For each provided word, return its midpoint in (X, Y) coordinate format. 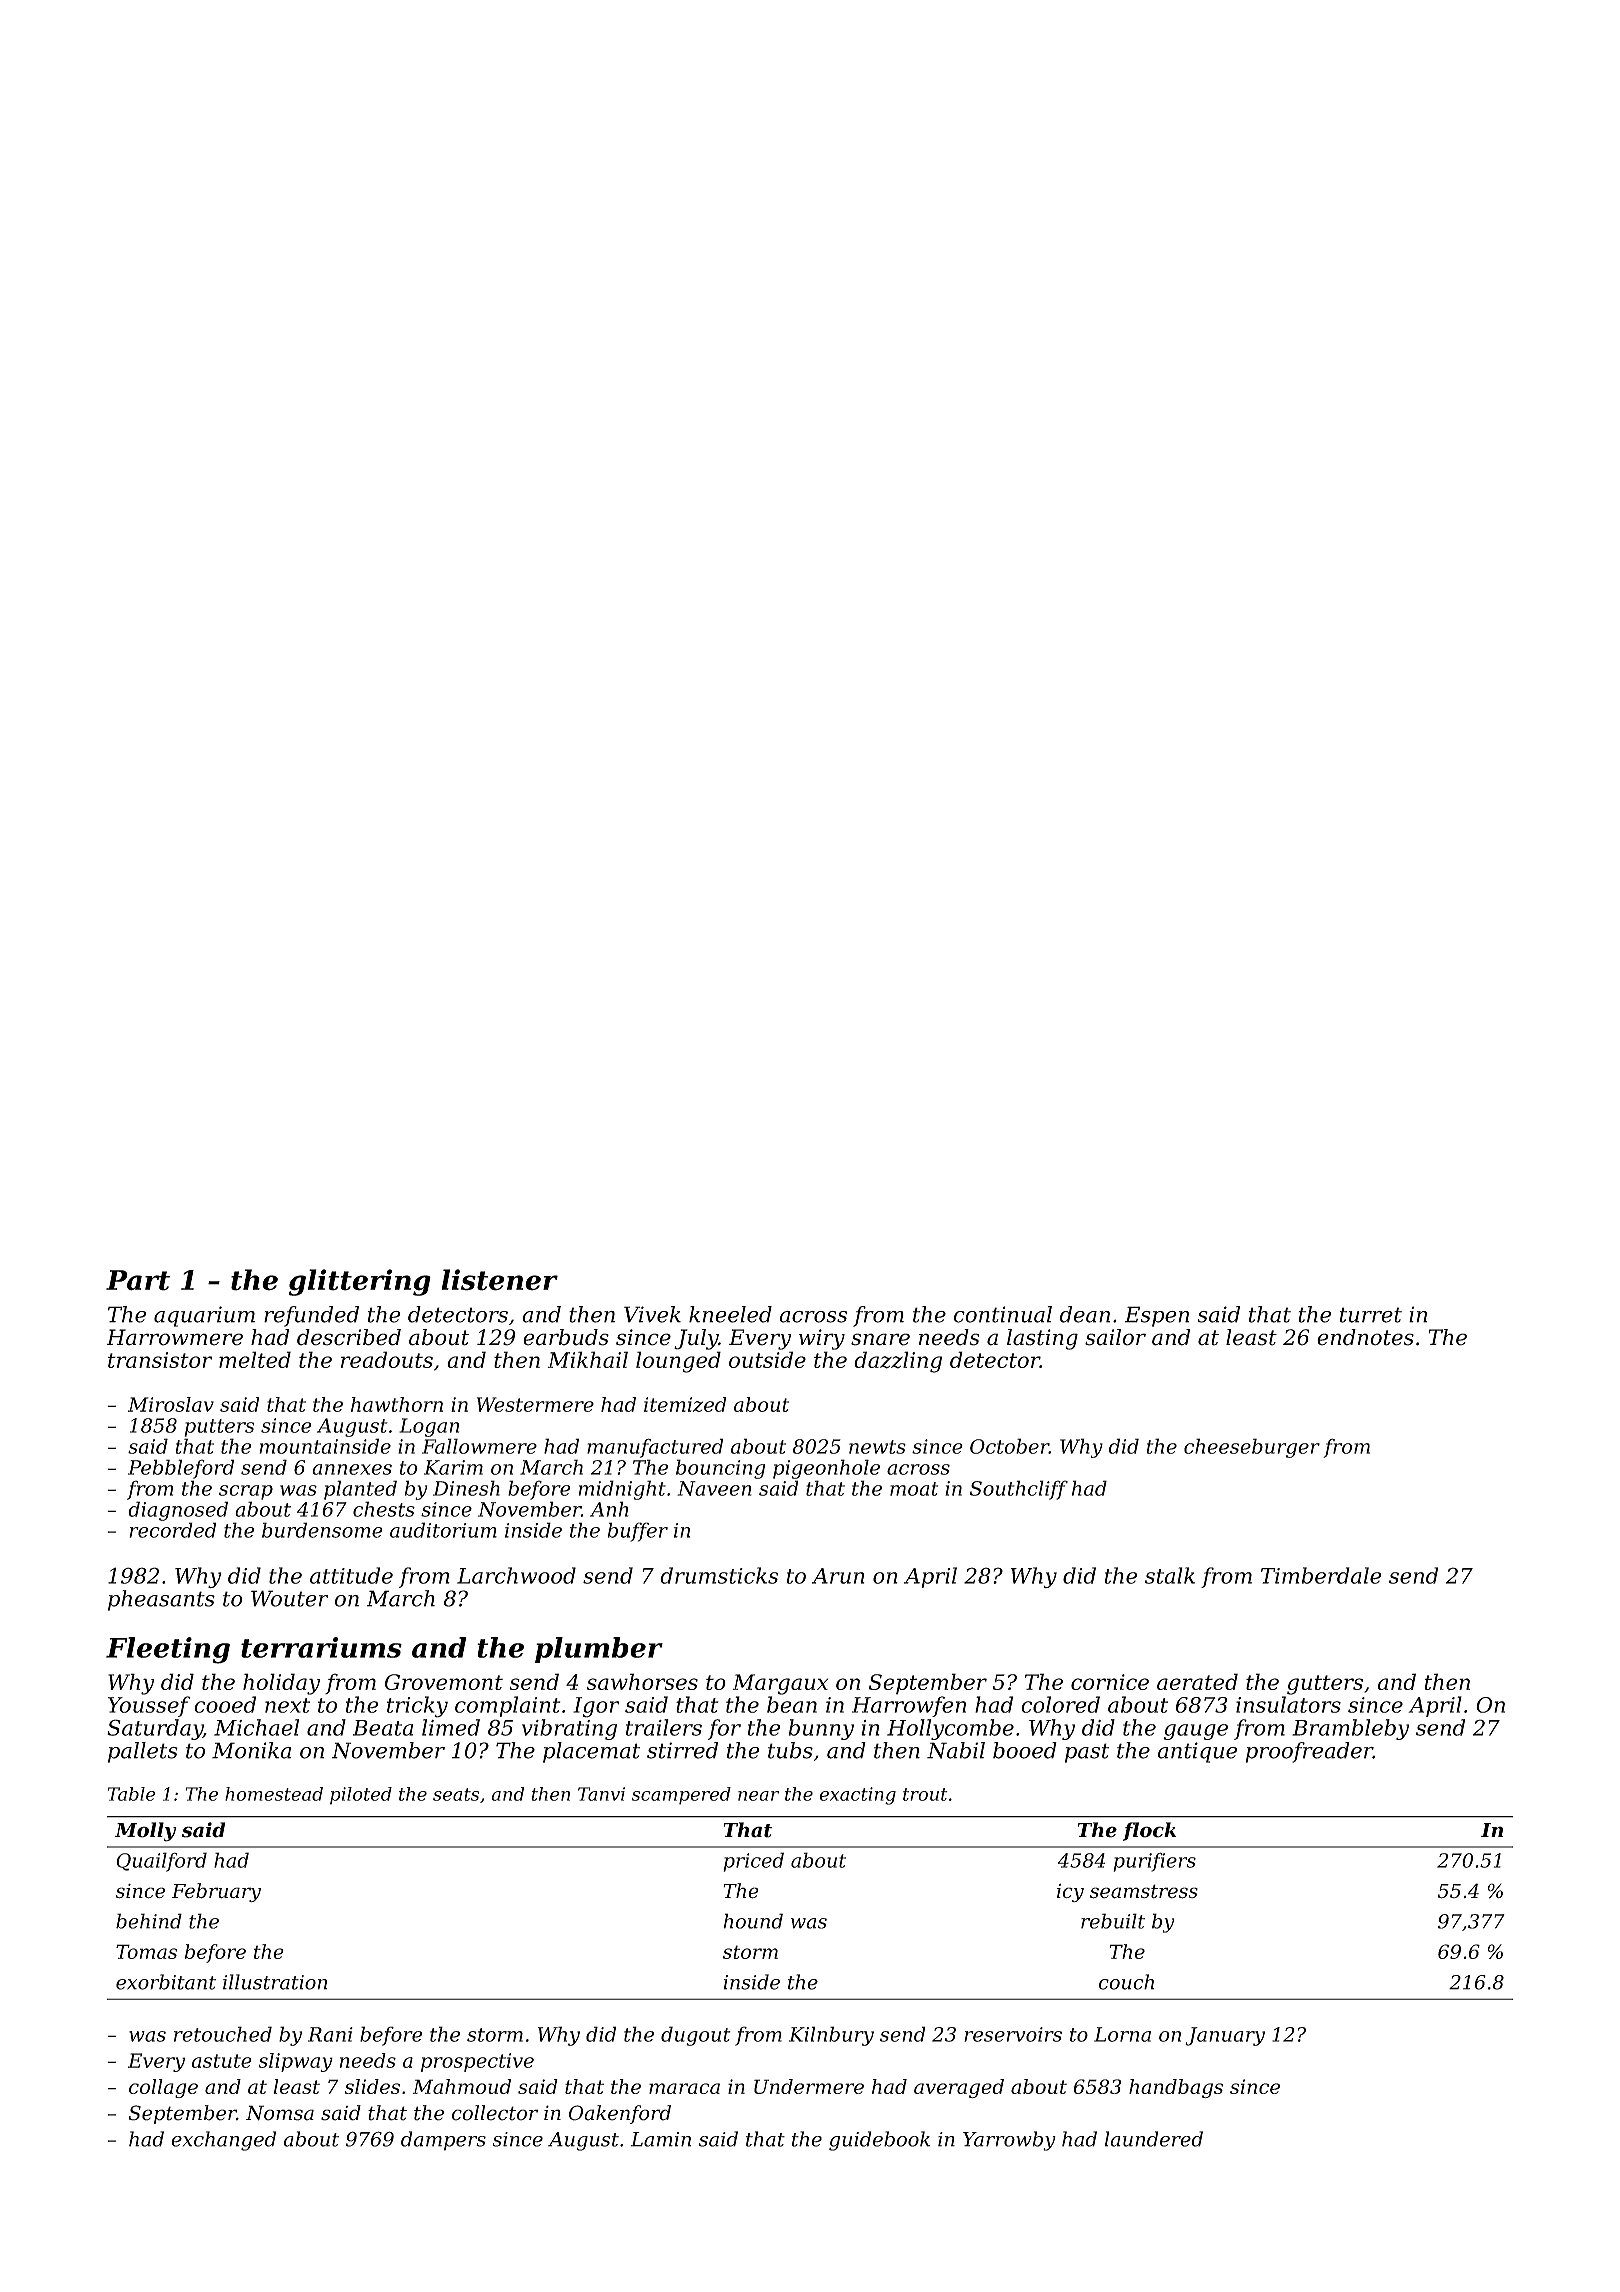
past (1087, 1753)
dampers (443, 2141)
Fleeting (168, 1650)
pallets (143, 1752)
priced (753, 1862)
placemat (591, 1752)
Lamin (661, 2139)
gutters (1325, 1685)
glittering (360, 1282)
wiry (822, 1339)
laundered (1154, 2139)
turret (1371, 1315)
